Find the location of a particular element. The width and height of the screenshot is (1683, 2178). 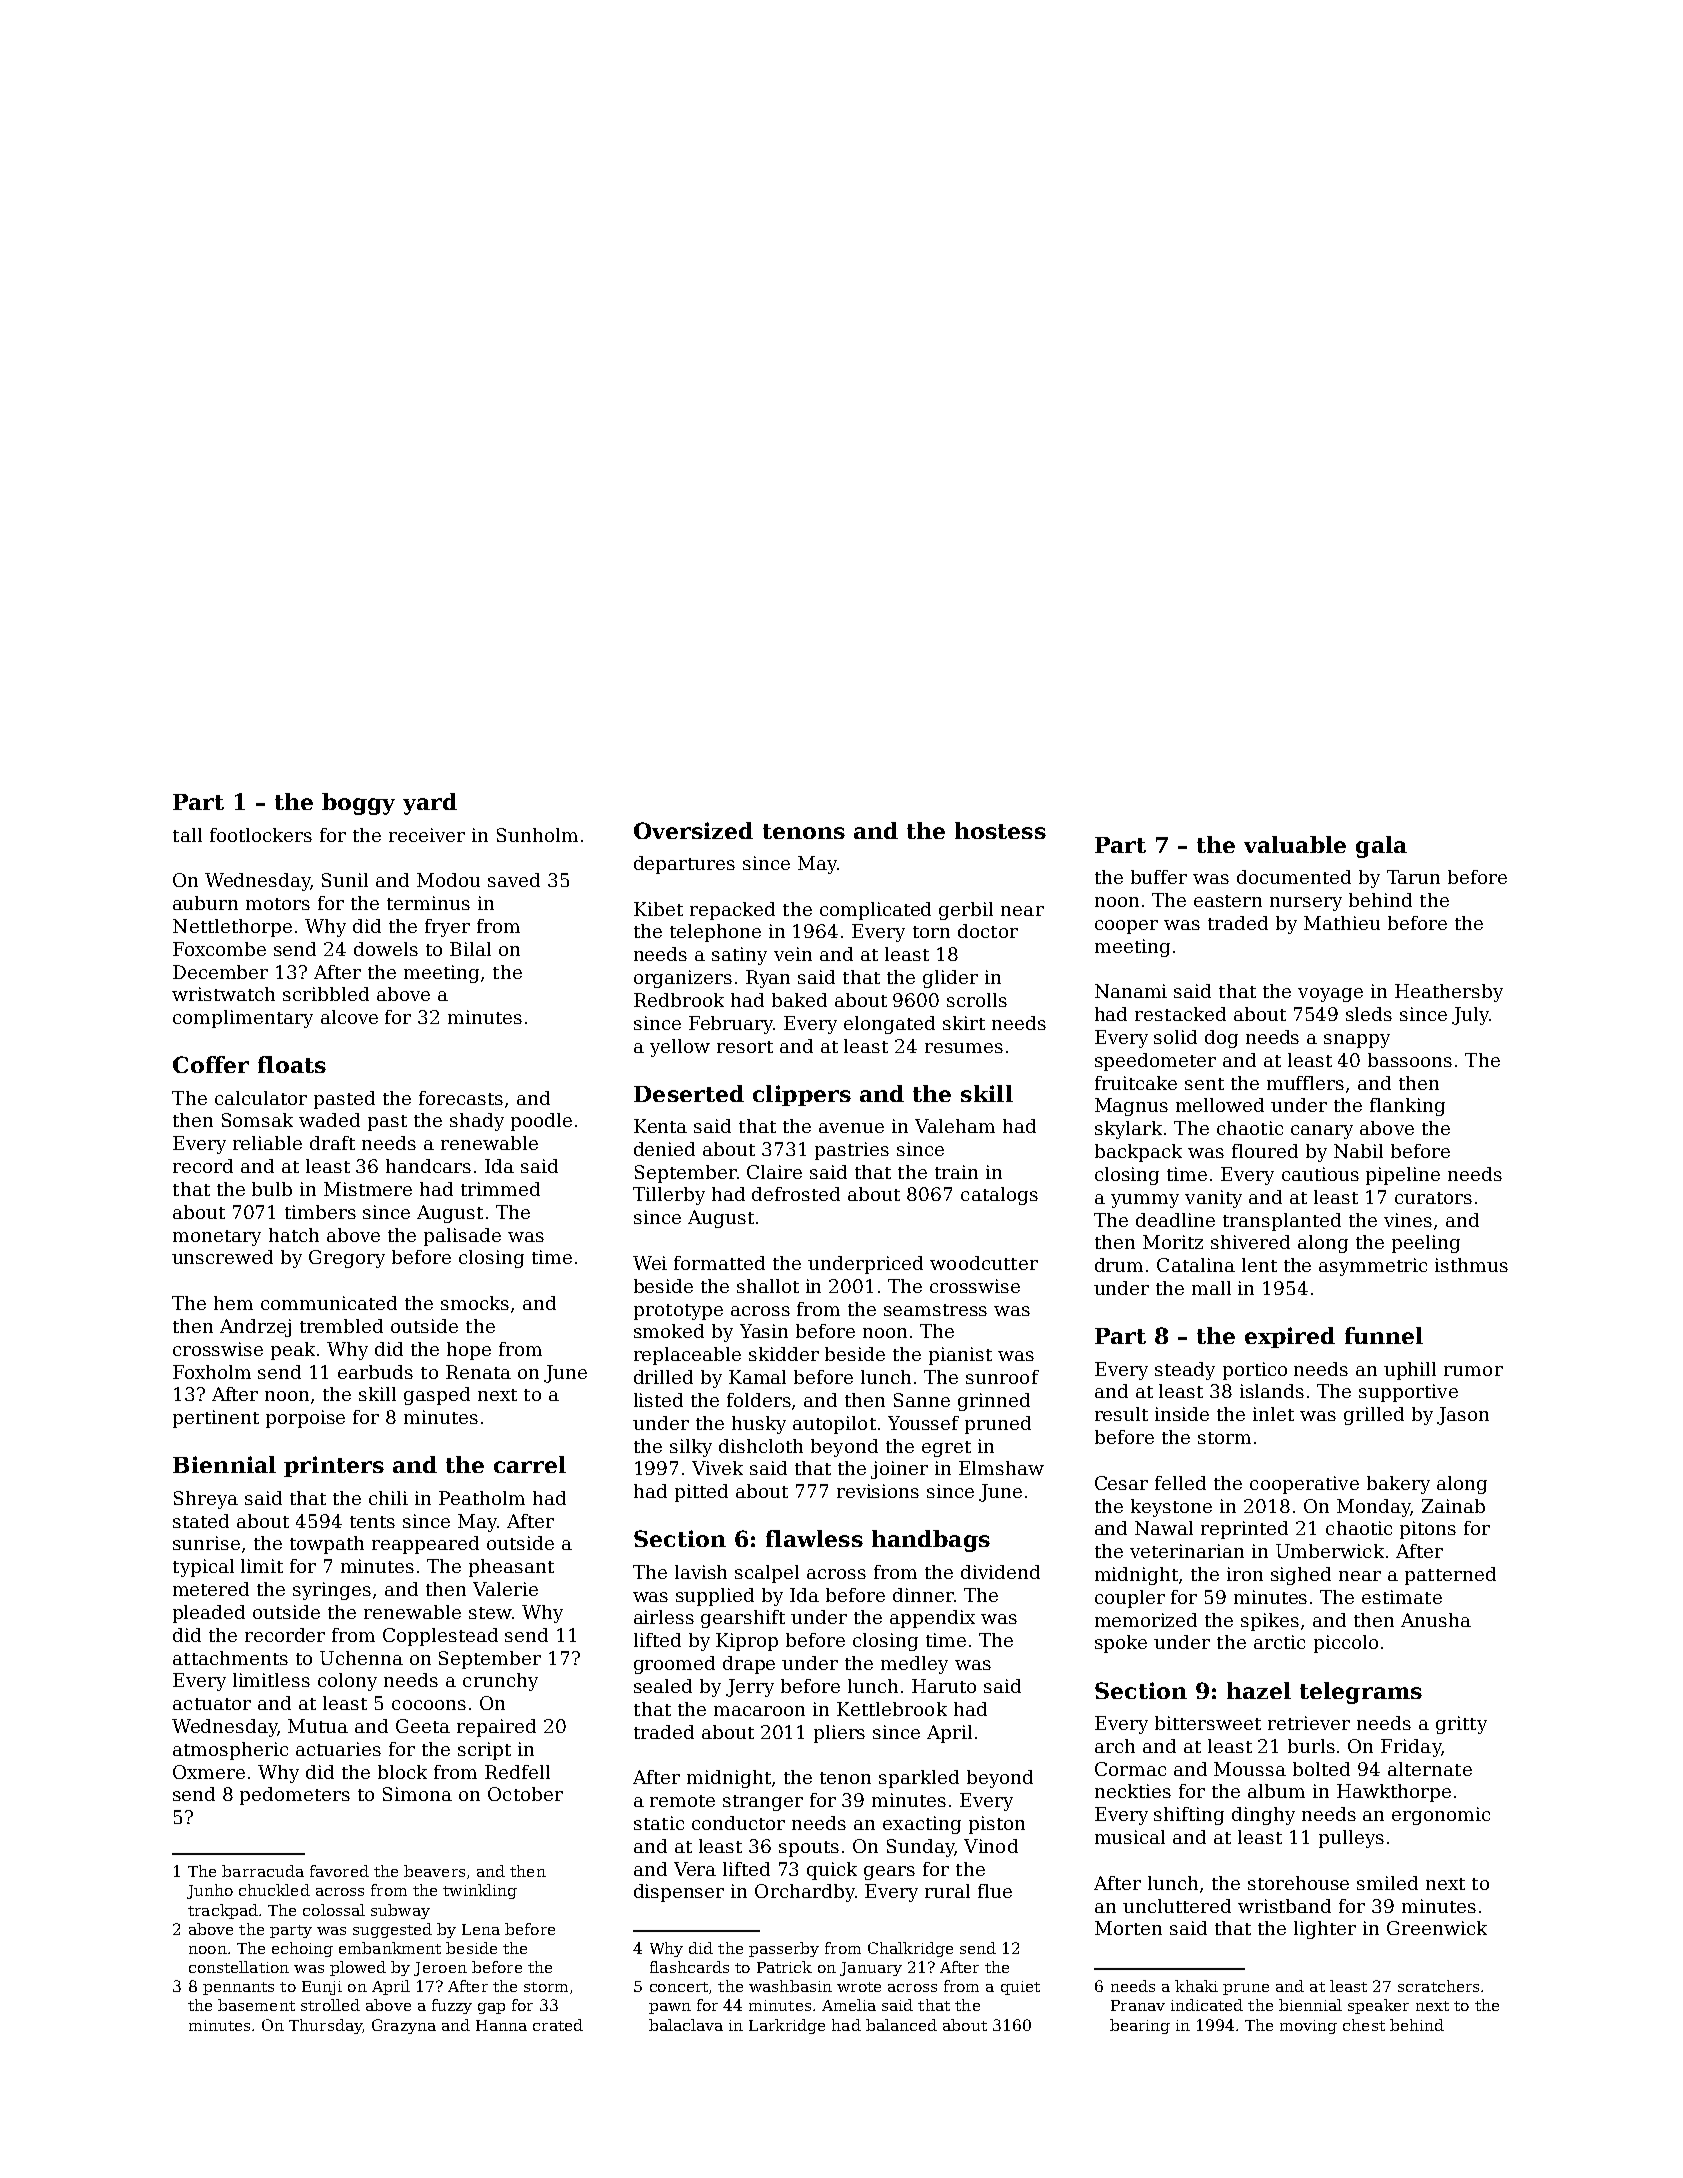

Umberwick is located at coordinates (1330, 1551).
